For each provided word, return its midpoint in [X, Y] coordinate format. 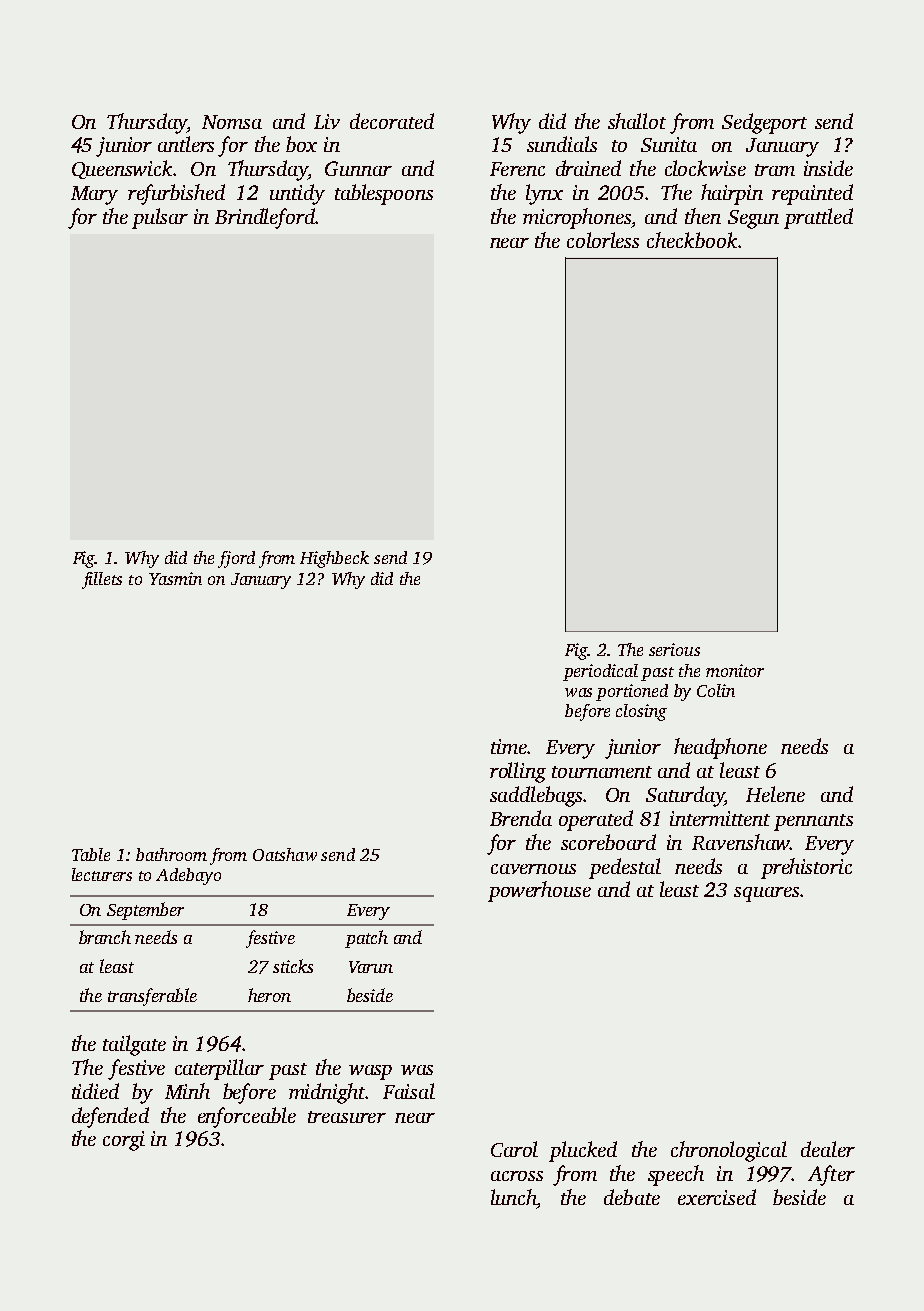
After [831, 1175]
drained [588, 168]
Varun [371, 967]
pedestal [625, 868]
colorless [603, 240]
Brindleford [265, 218]
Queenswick [122, 169]
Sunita [669, 144]
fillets [102, 580]
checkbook [692, 240]
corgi [124, 1141]
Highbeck [334, 559]
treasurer [347, 1117]
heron [269, 995]
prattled [818, 218]
